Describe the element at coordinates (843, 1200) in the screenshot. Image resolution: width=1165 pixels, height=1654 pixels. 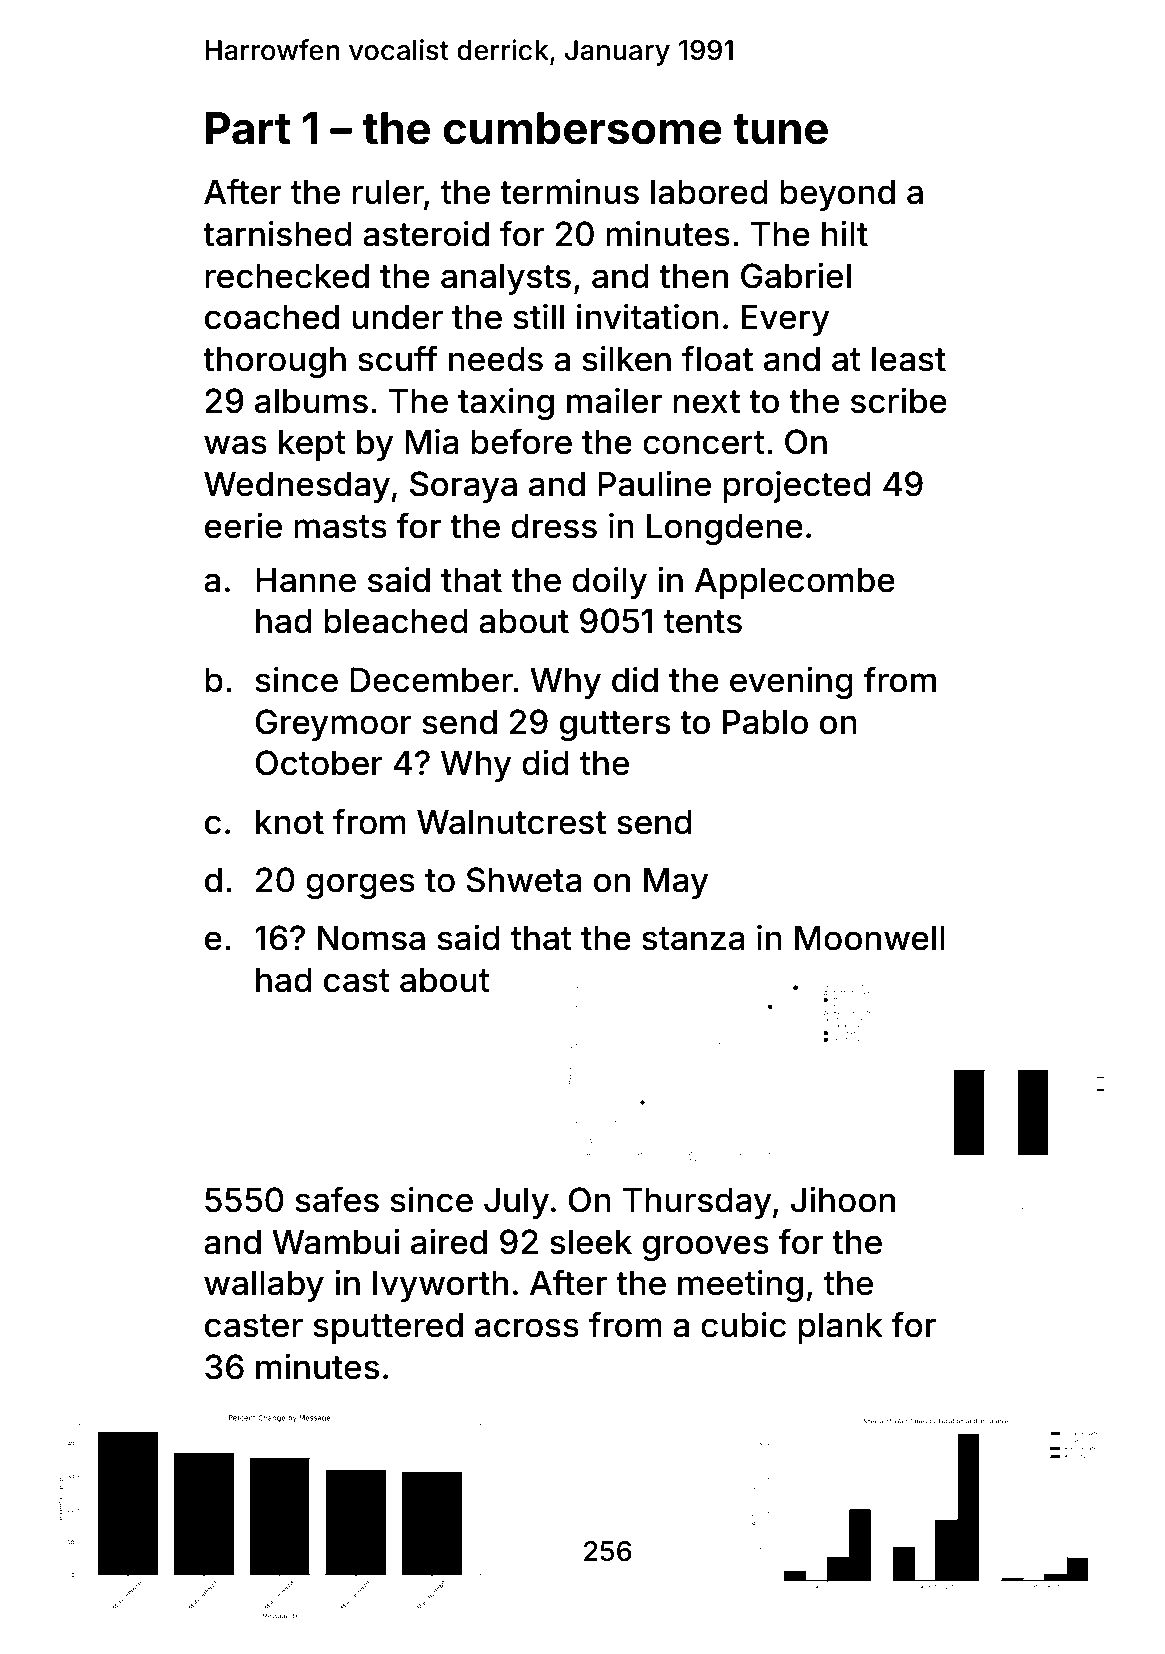
I see `Jihoon` at that location.
